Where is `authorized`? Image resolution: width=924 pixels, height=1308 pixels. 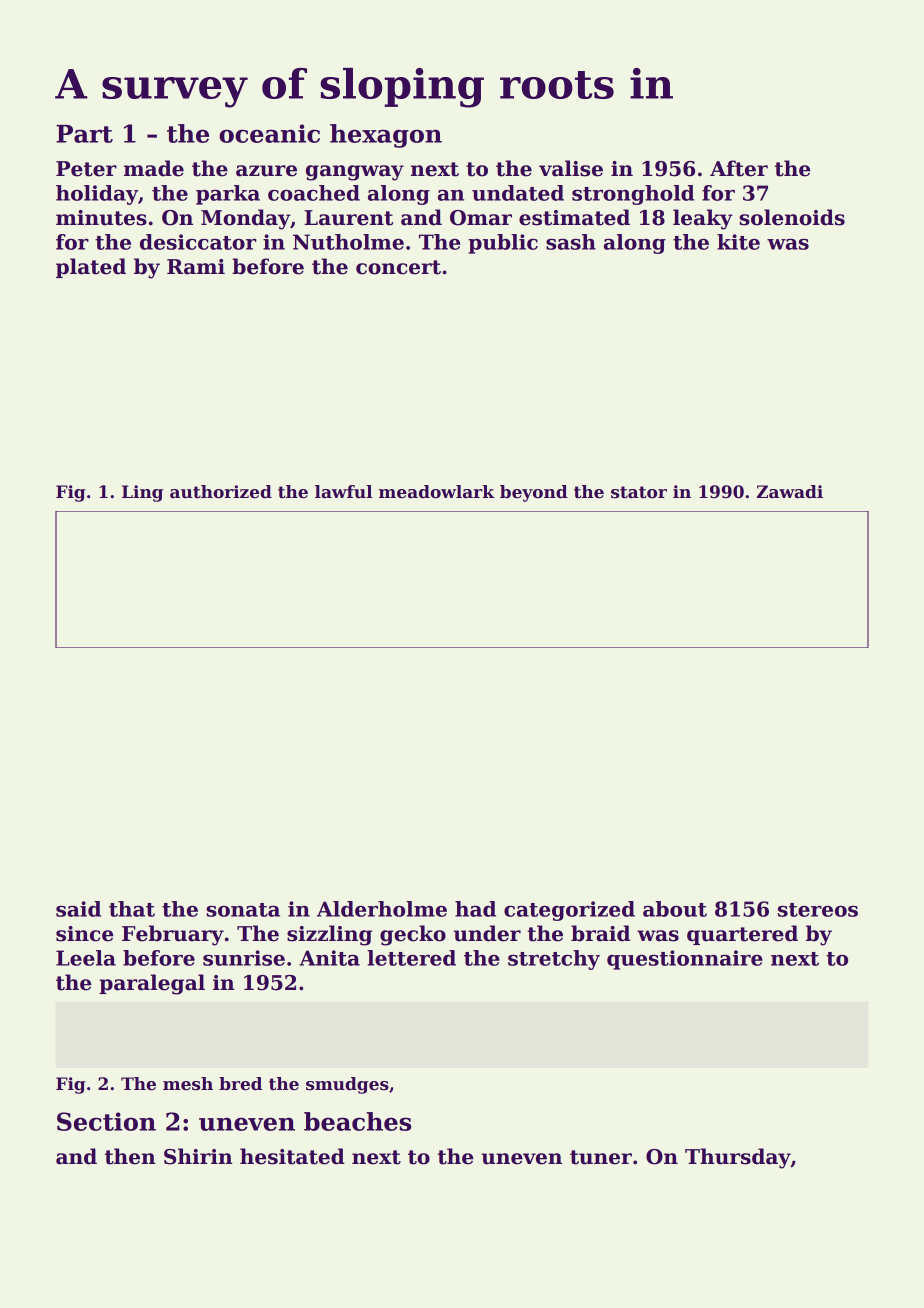
authorized is located at coordinates (221, 492).
